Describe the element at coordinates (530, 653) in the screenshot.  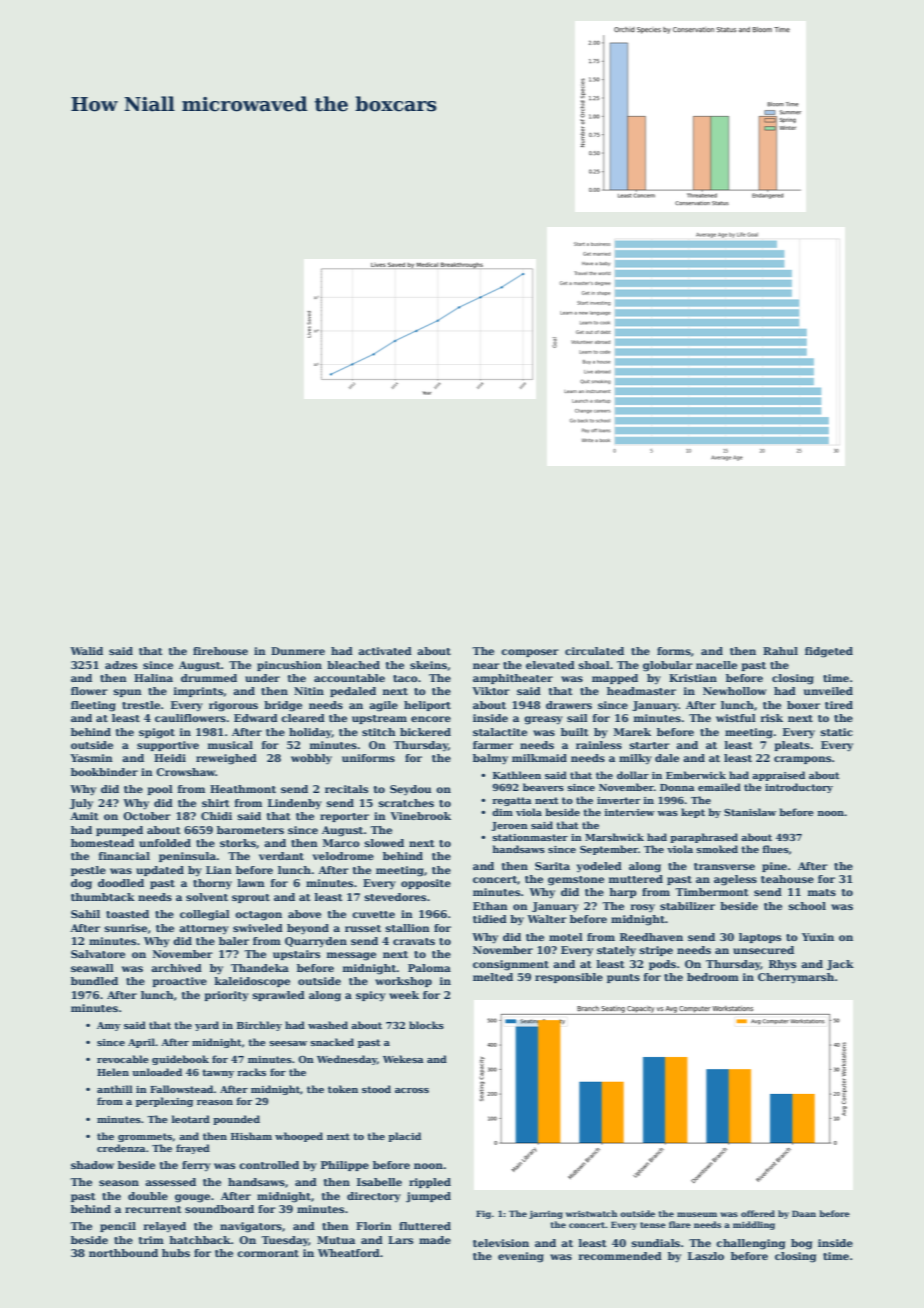
I see `composer` at that location.
